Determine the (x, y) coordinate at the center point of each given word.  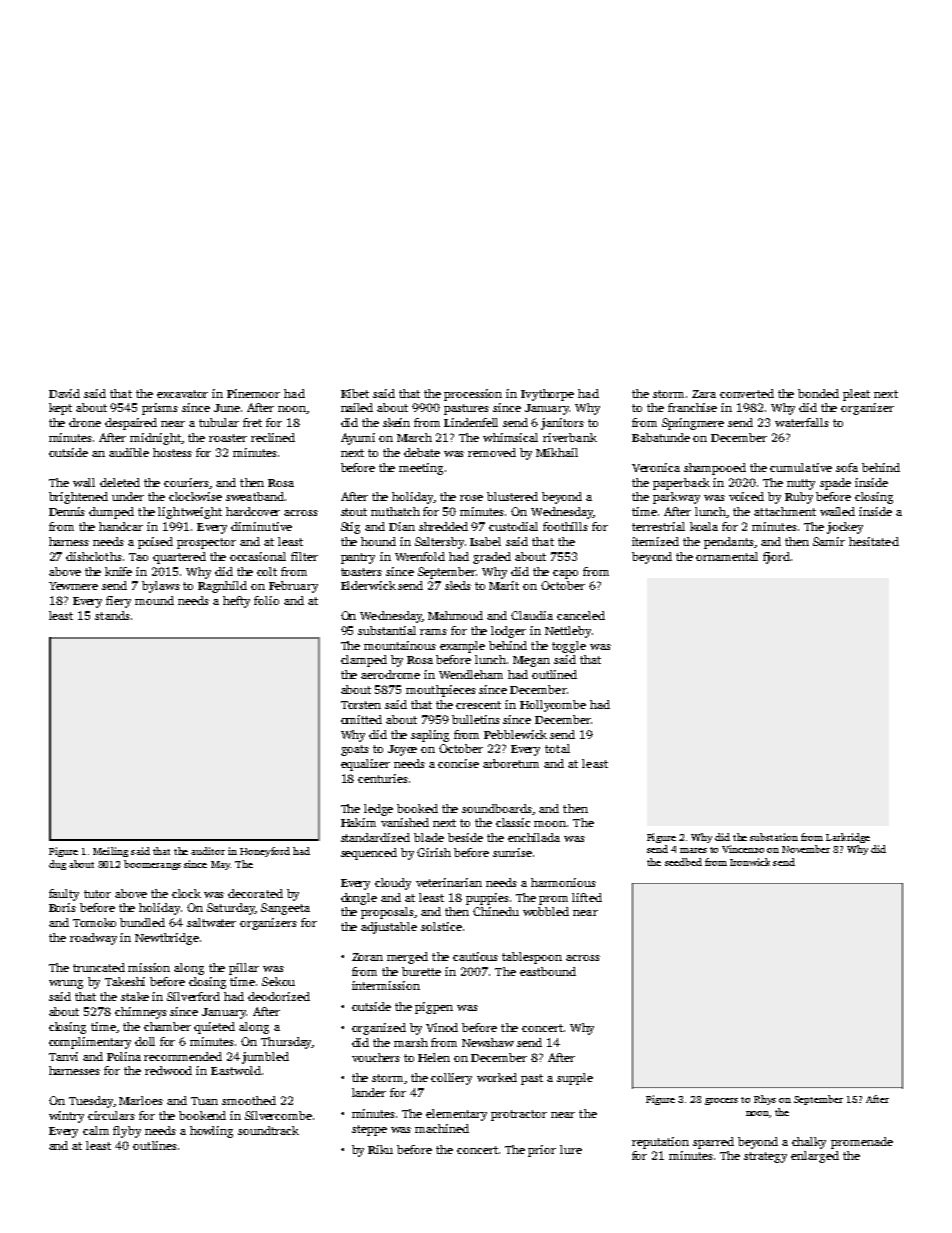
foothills (565, 526)
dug (57, 865)
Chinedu (496, 911)
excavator (182, 394)
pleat (856, 395)
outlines (155, 1145)
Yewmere (73, 586)
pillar (244, 969)
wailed (837, 511)
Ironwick (750, 862)
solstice (441, 926)
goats (355, 750)
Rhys (765, 1100)
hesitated (874, 541)
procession (473, 395)
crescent (478, 705)
